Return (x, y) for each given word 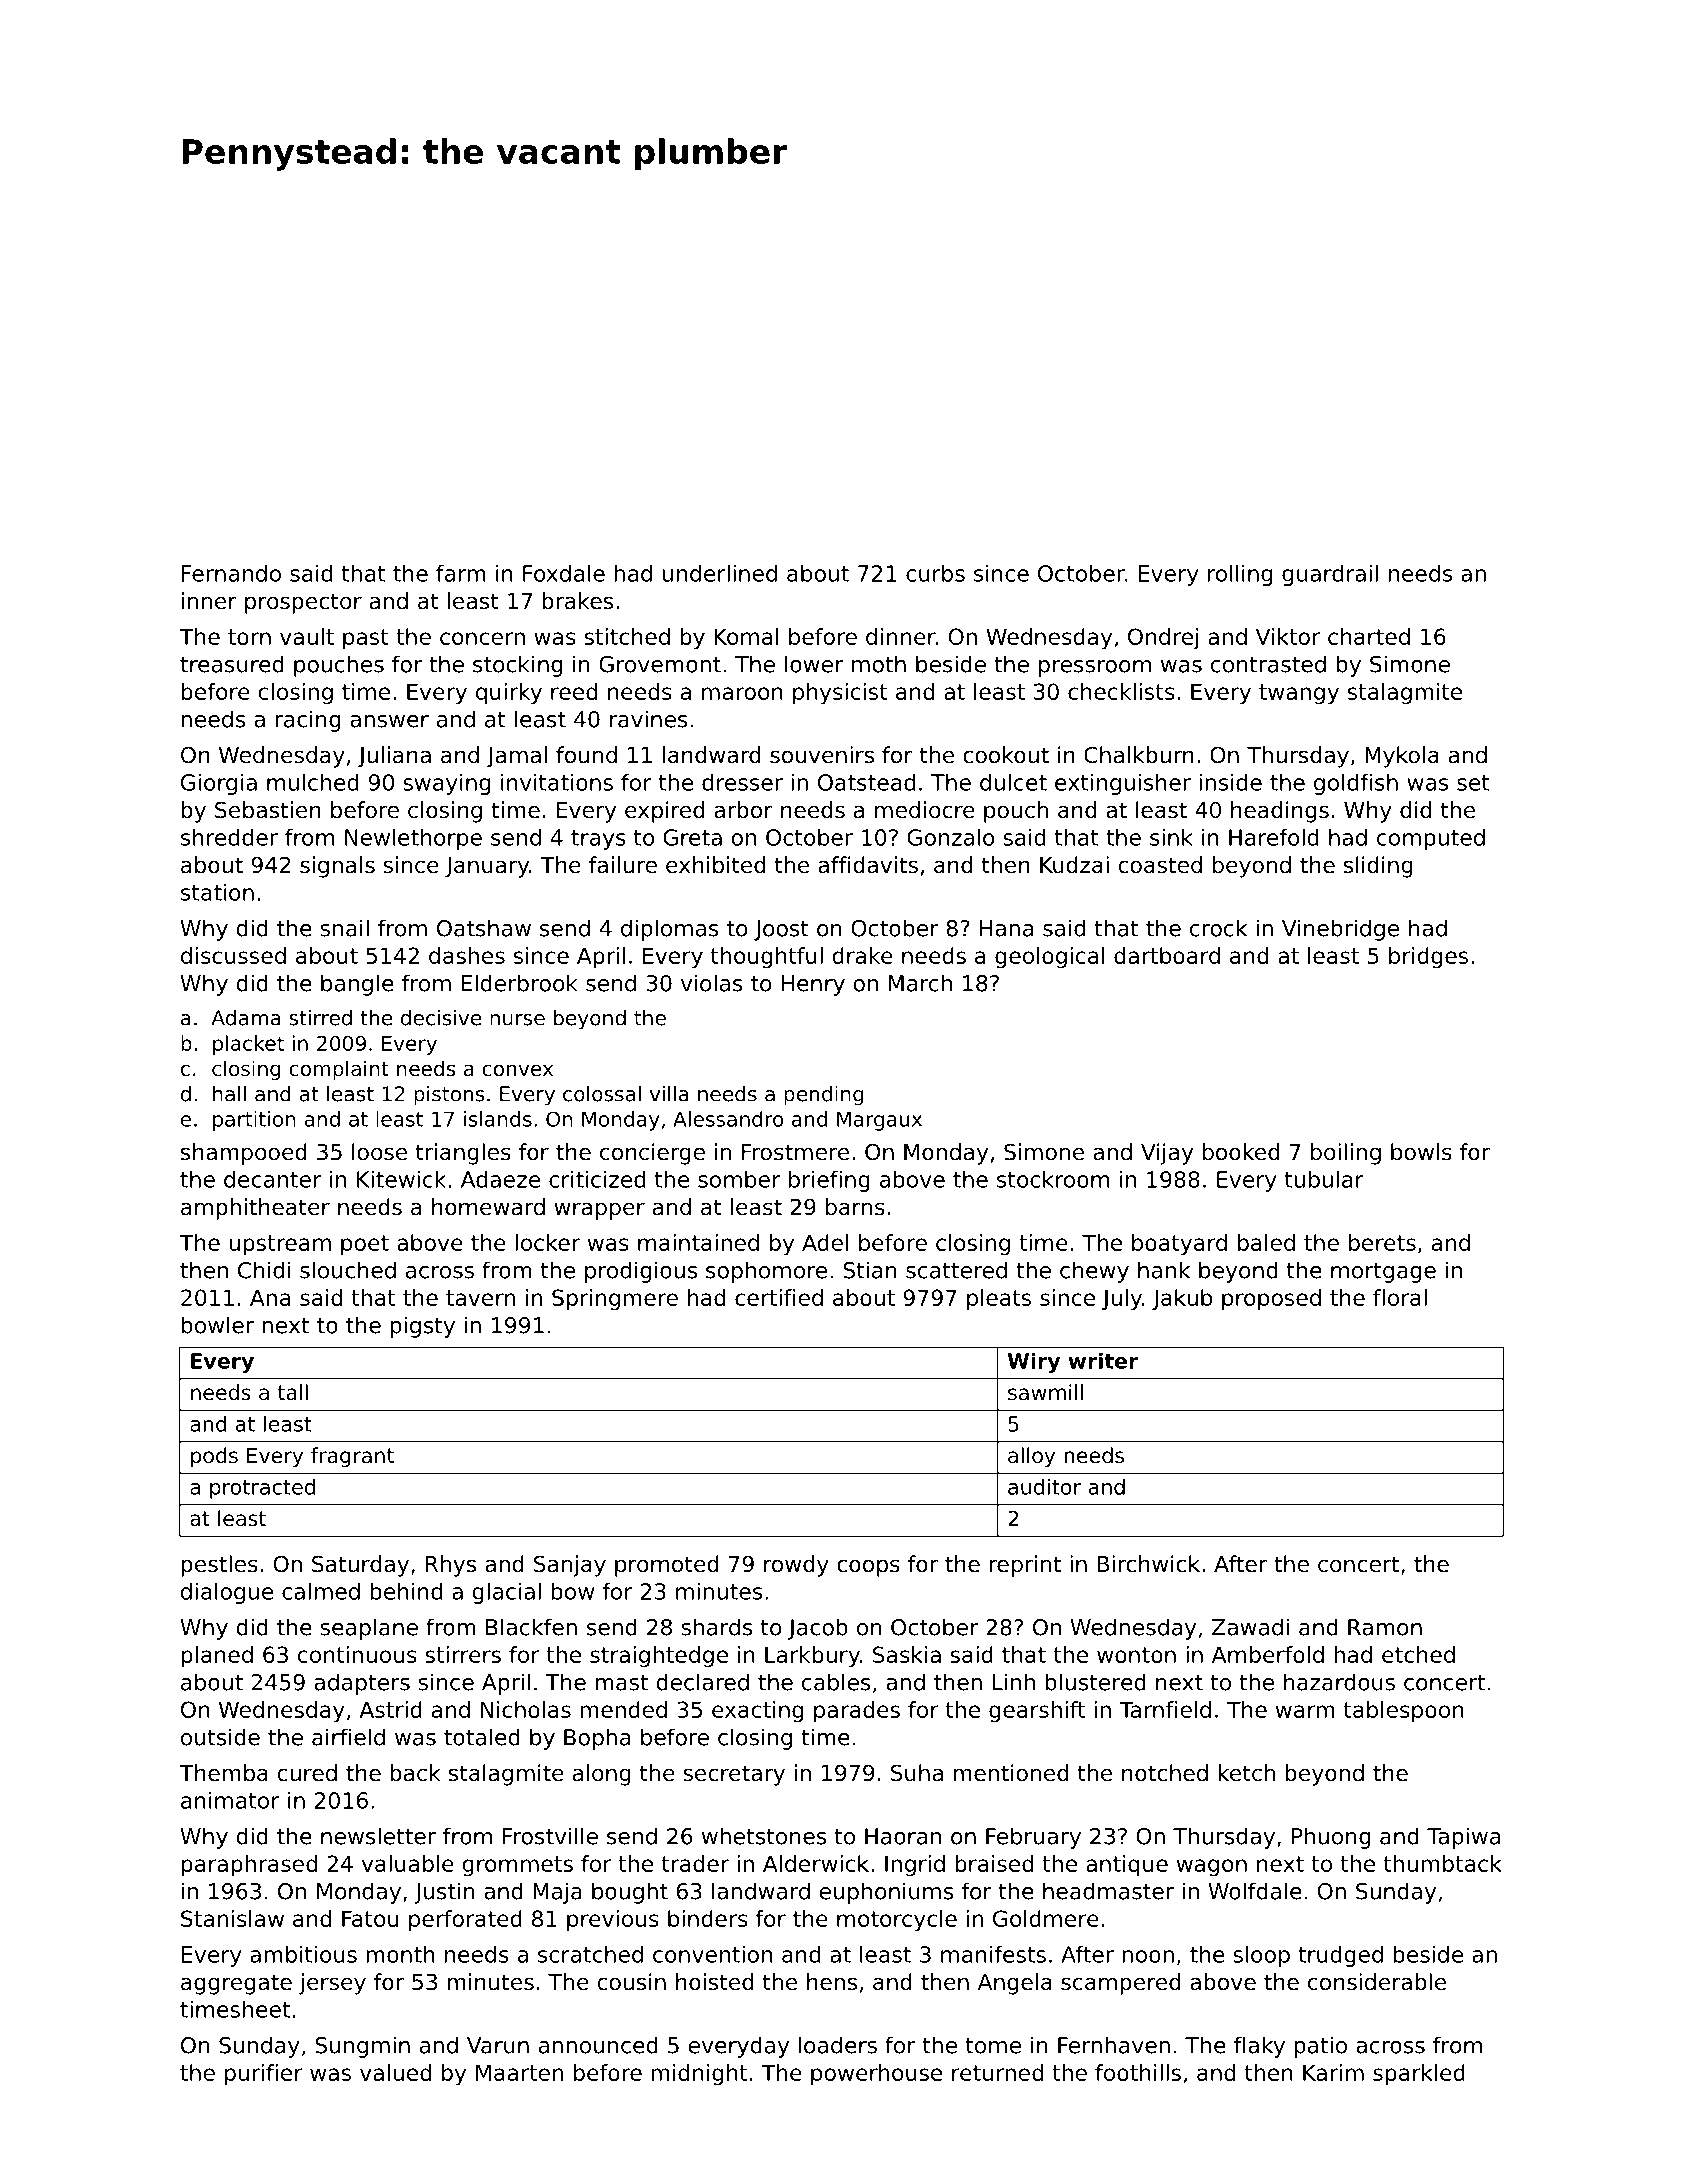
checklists (1121, 691)
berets (1382, 1242)
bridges (1428, 958)
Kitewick (401, 1179)
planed (217, 1657)
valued (395, 2072)
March (920, 983)
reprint (1025, 1566)
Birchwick (1148, 1564)
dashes (467, 955)
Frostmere (795, 1152)
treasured (232, 664)
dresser (742, 782)
